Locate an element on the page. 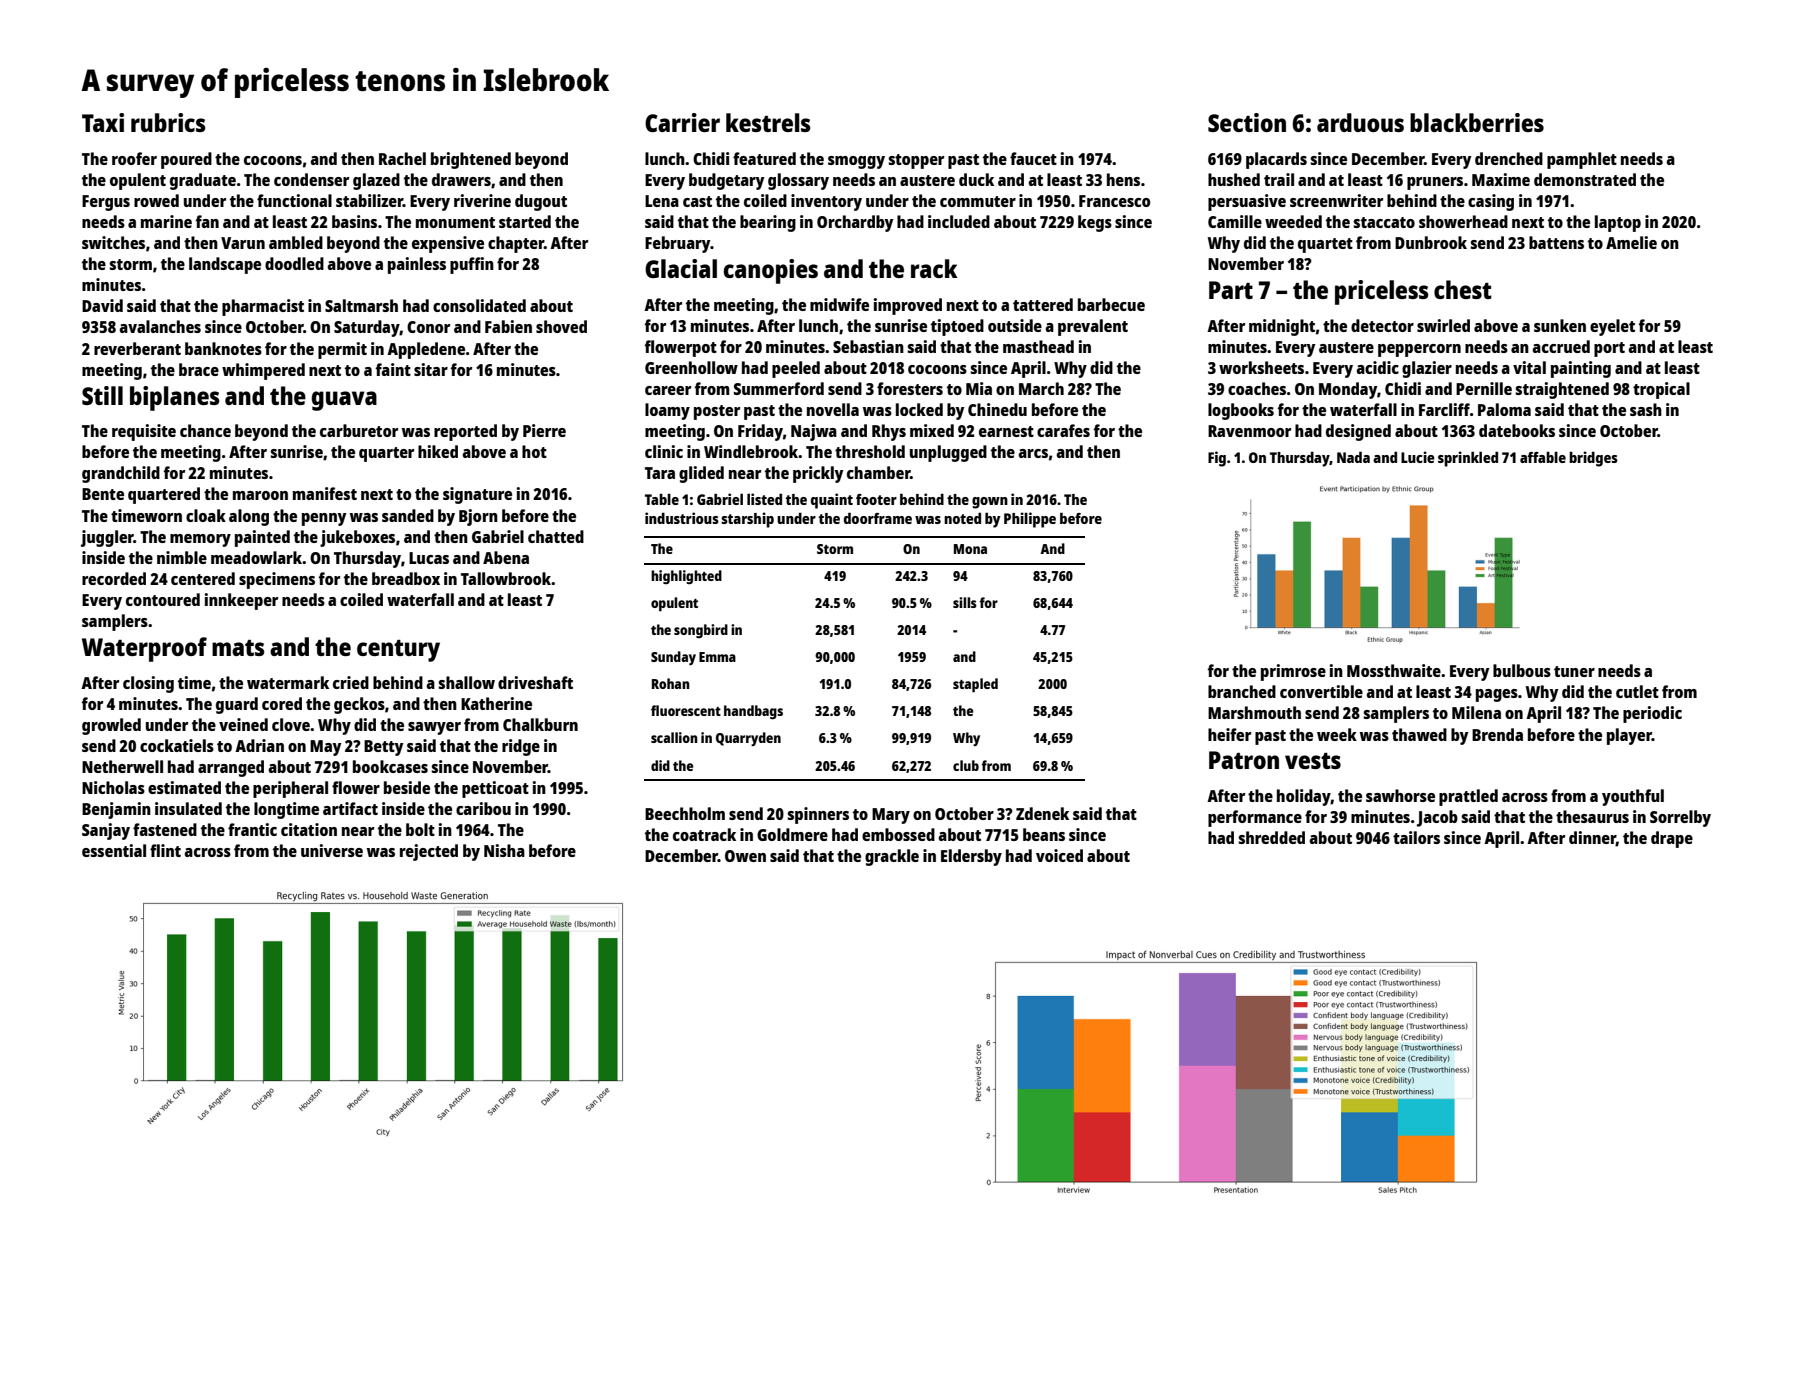 Image resolution: width=1799 pixels, height=1390 pixels. loamy is located at coordinates (667, 411).
